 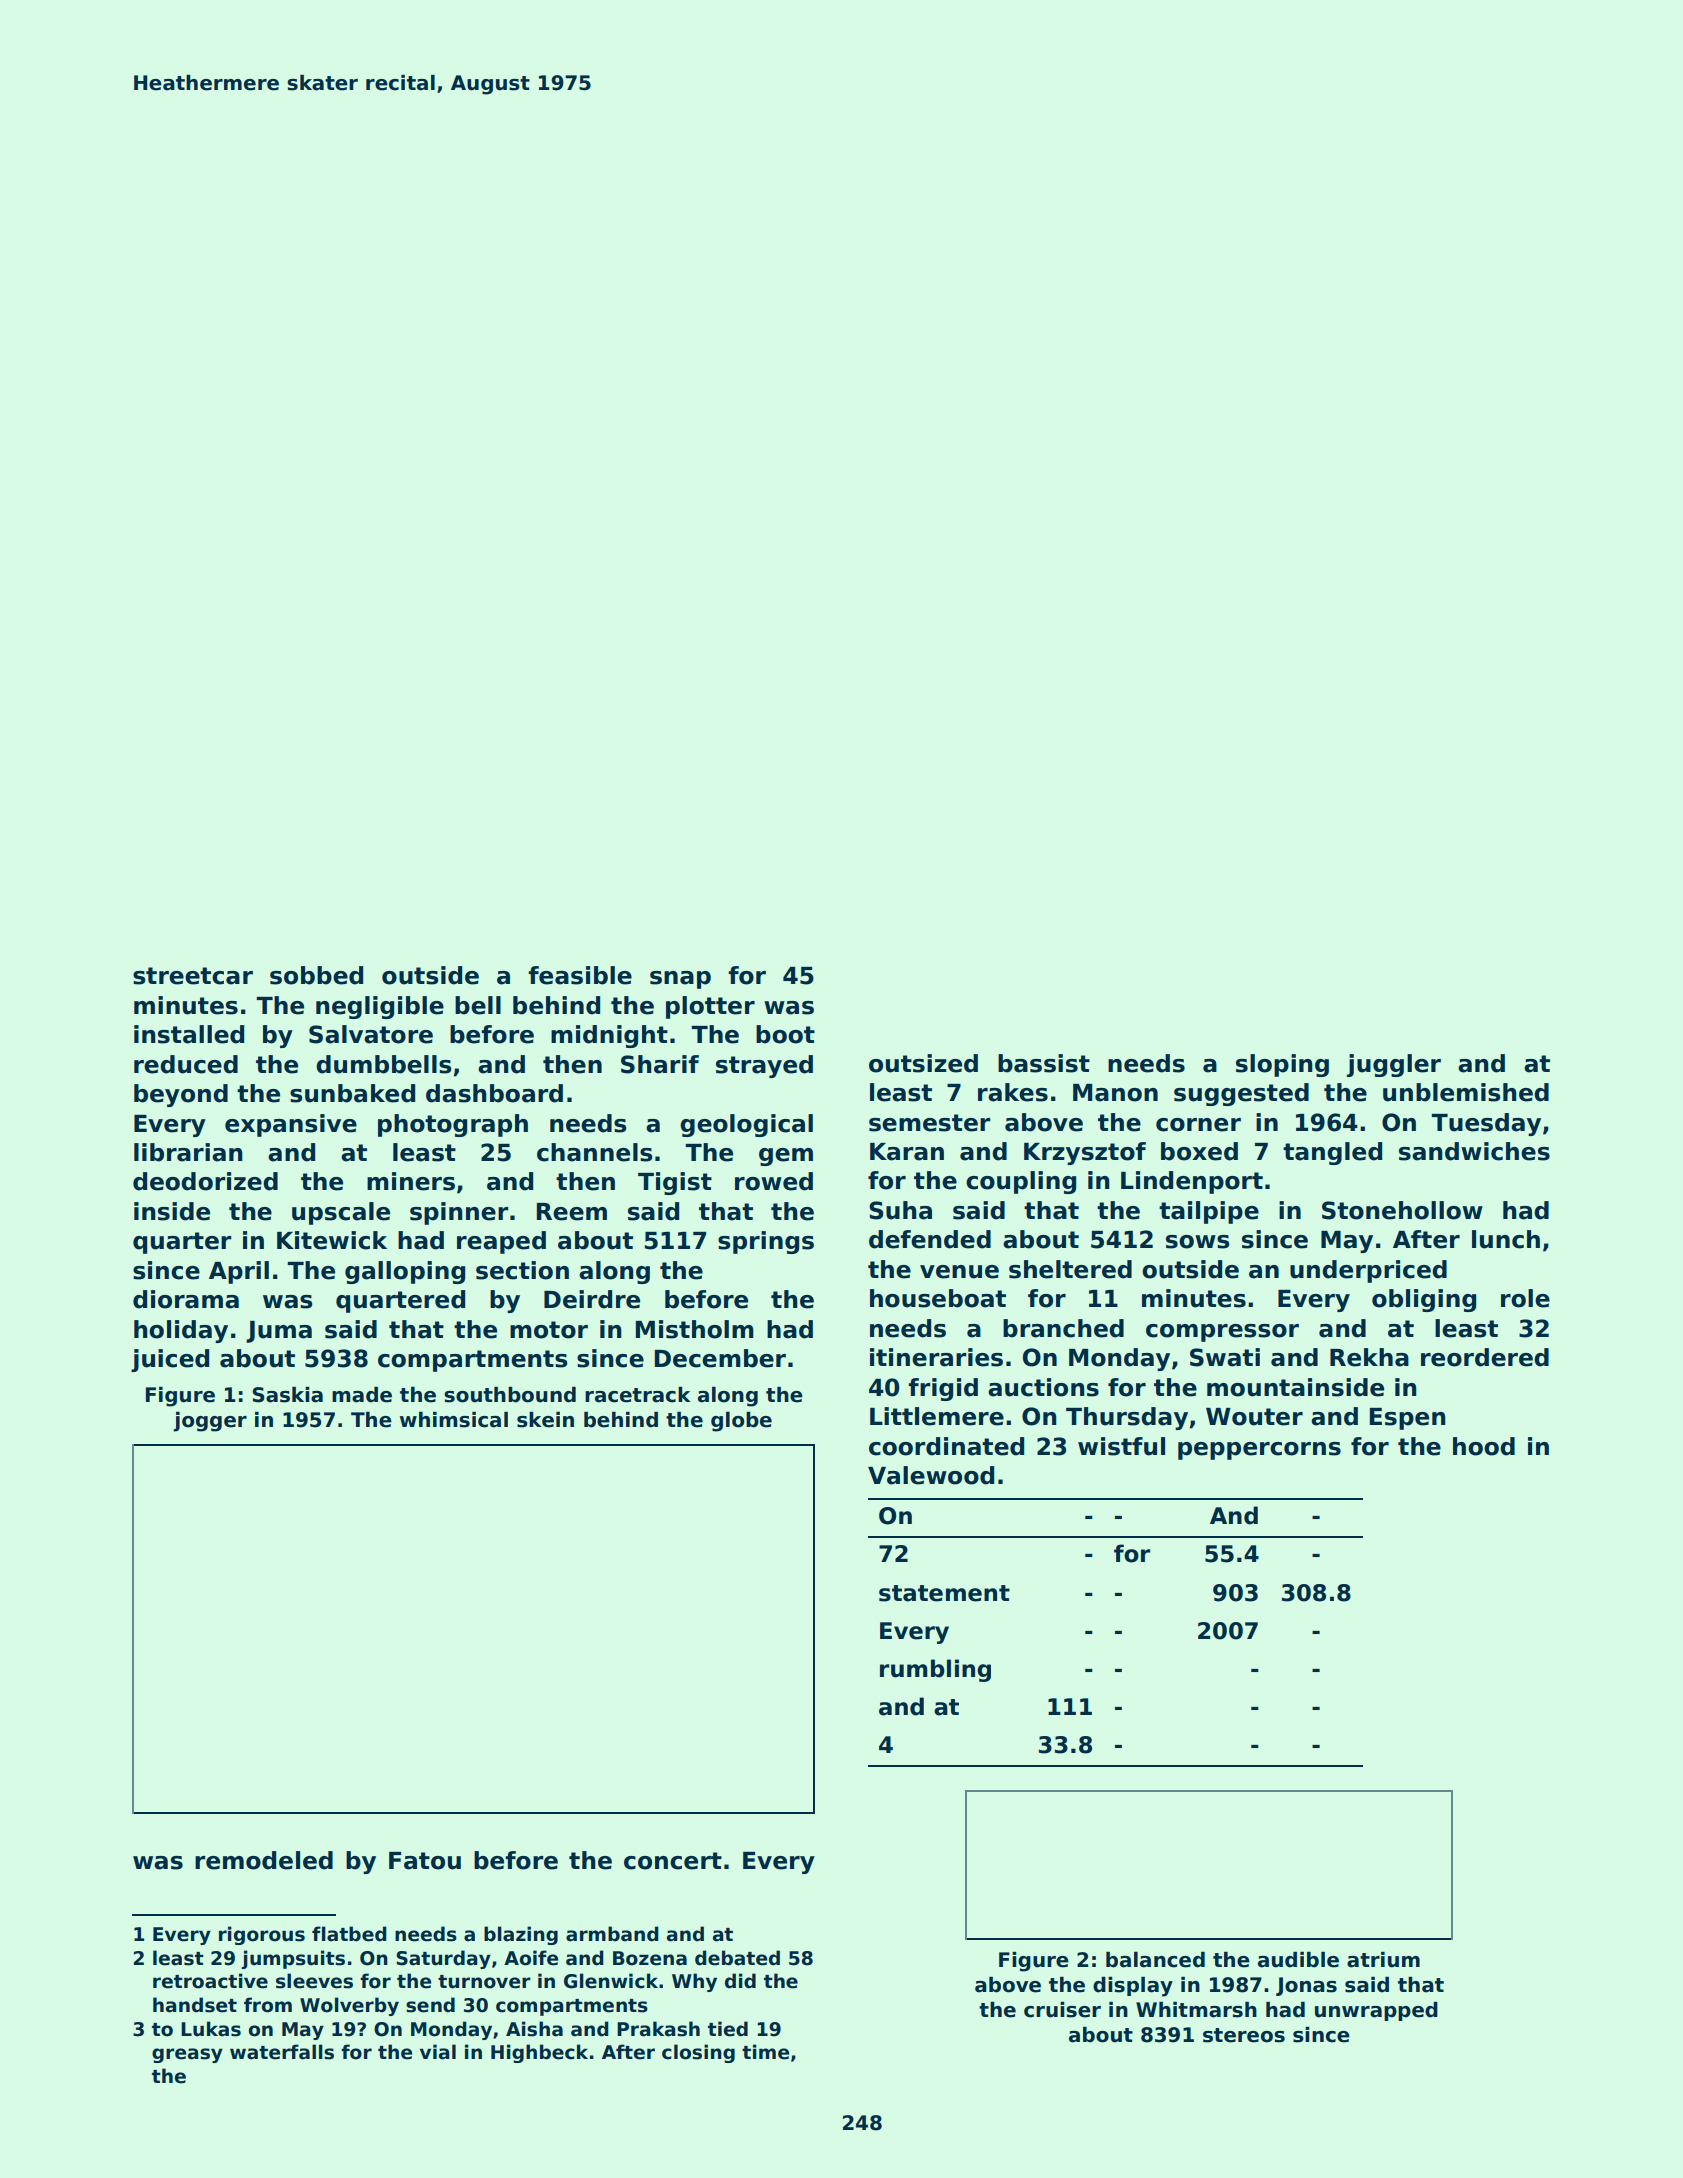 What do you see at coordinates (264, 1860) in the document?
I see `remodeled` at bounding box center [264, 1860].
